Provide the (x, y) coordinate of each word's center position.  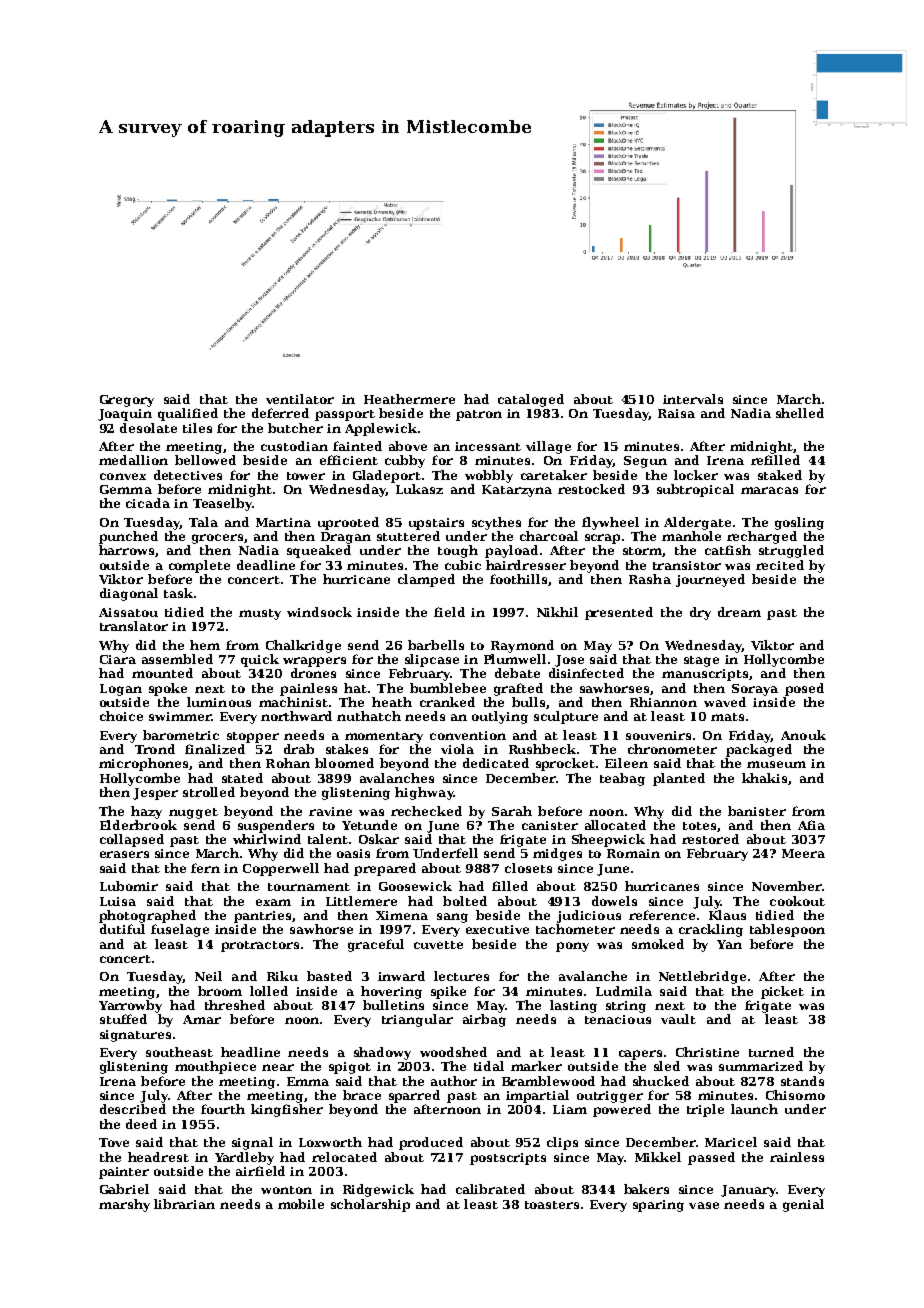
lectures (461, 976)
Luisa (118, 901)
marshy (124, 1205)
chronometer (672, 749)
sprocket (565, 764)
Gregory (127, 401)
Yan (729, 944)
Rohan (288, 763)
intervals (693, 399)
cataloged (531, 400)
